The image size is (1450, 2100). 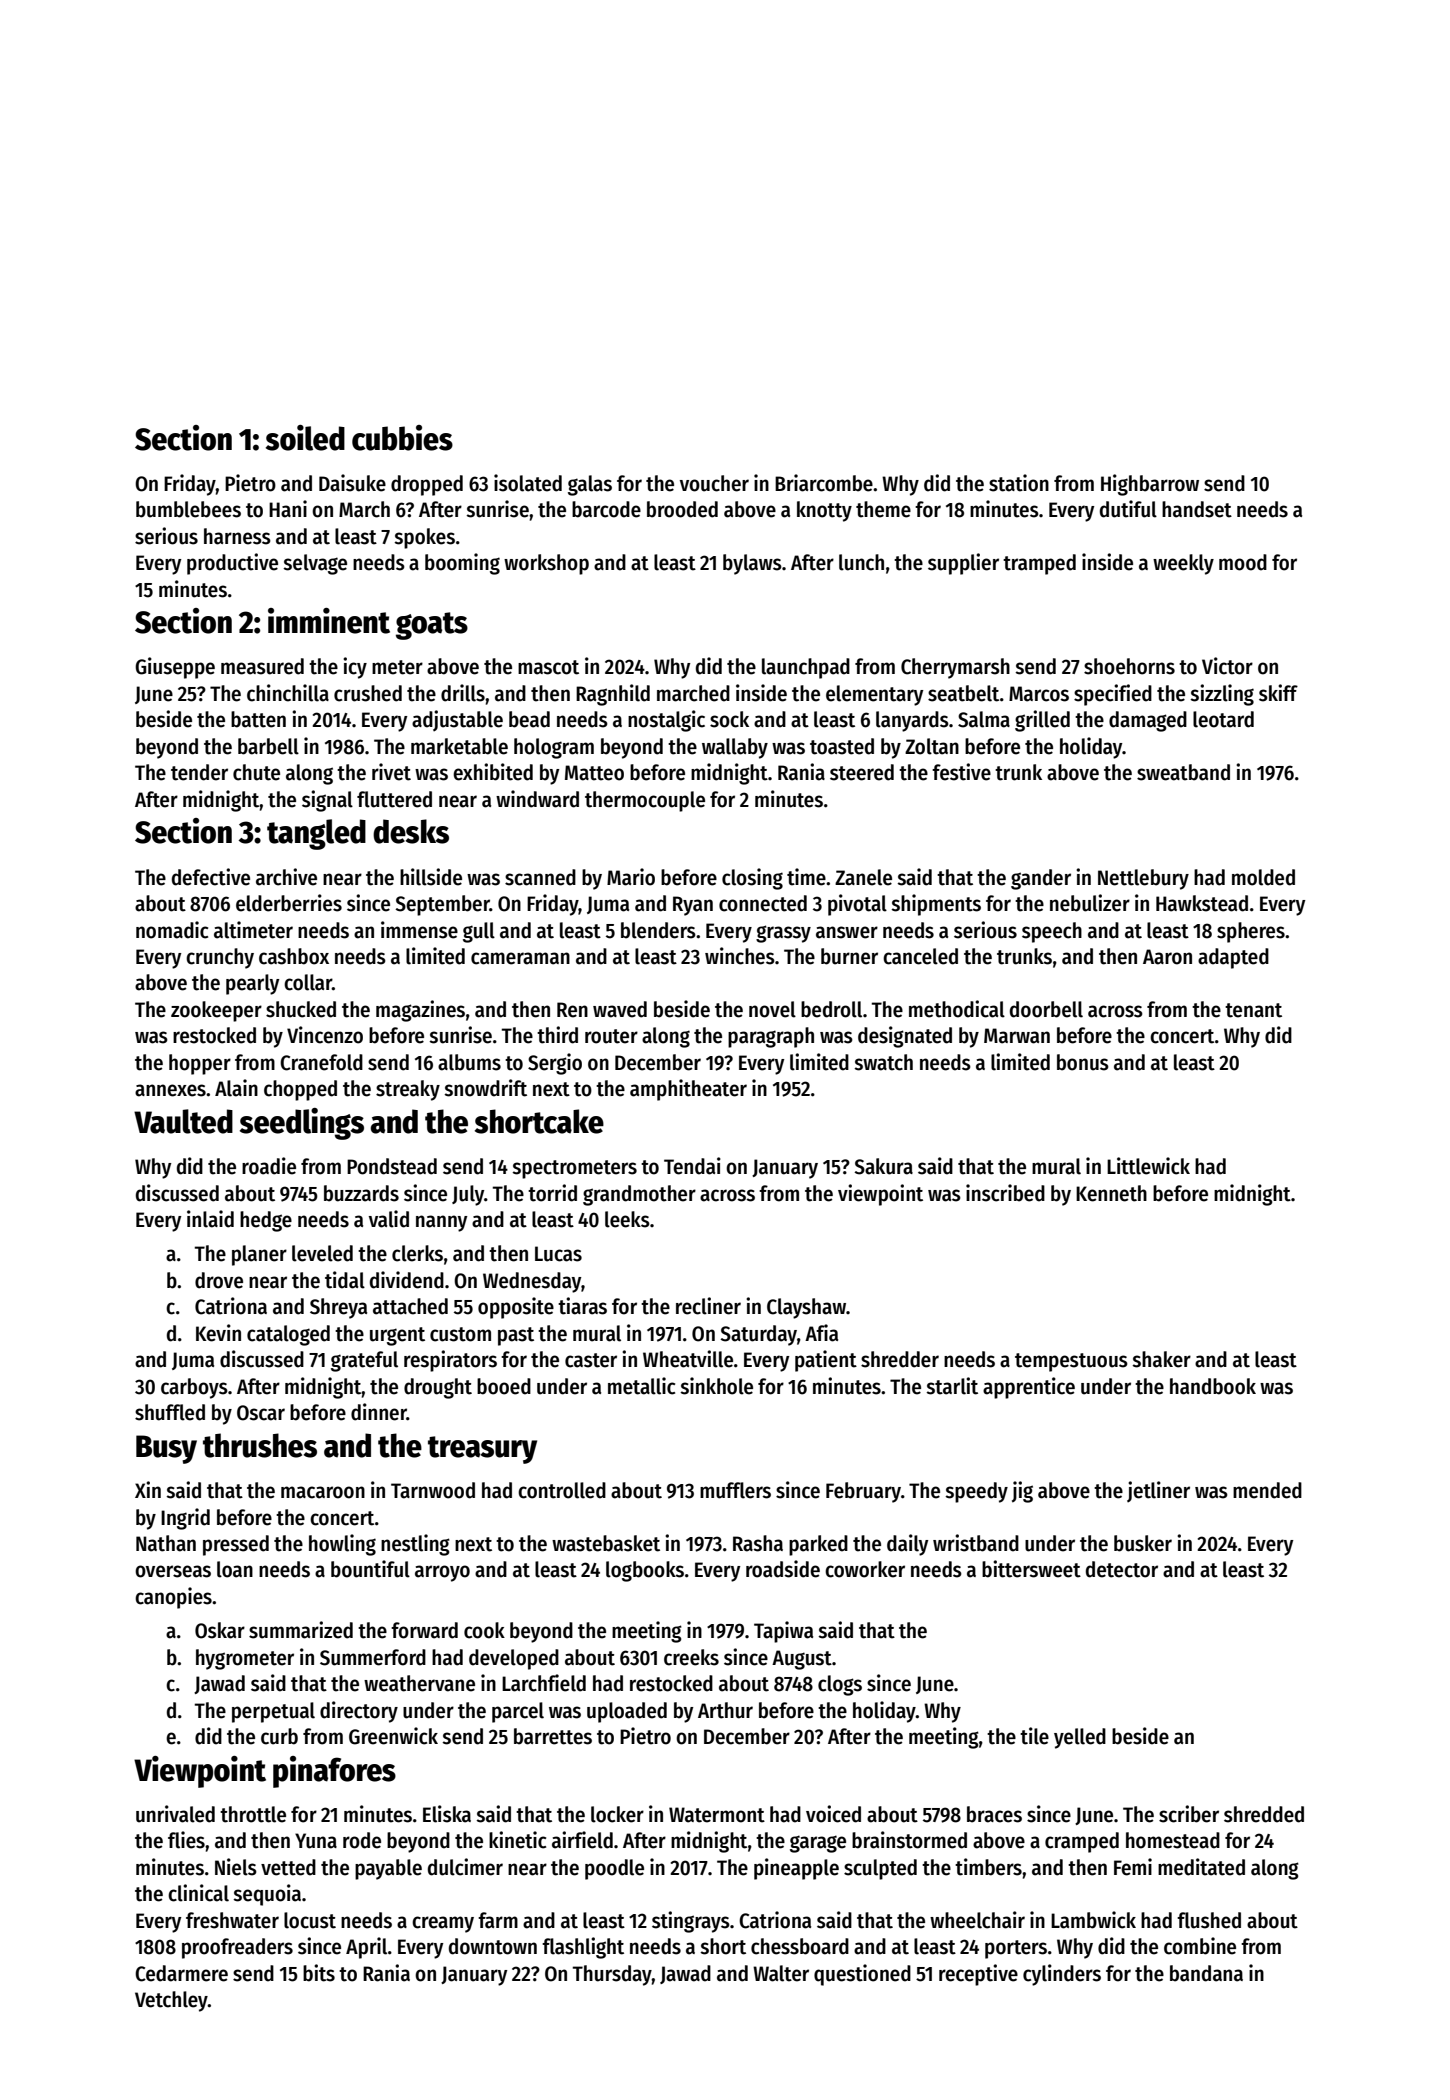 I want to click on skiff, so click(x=1278, y=693).
